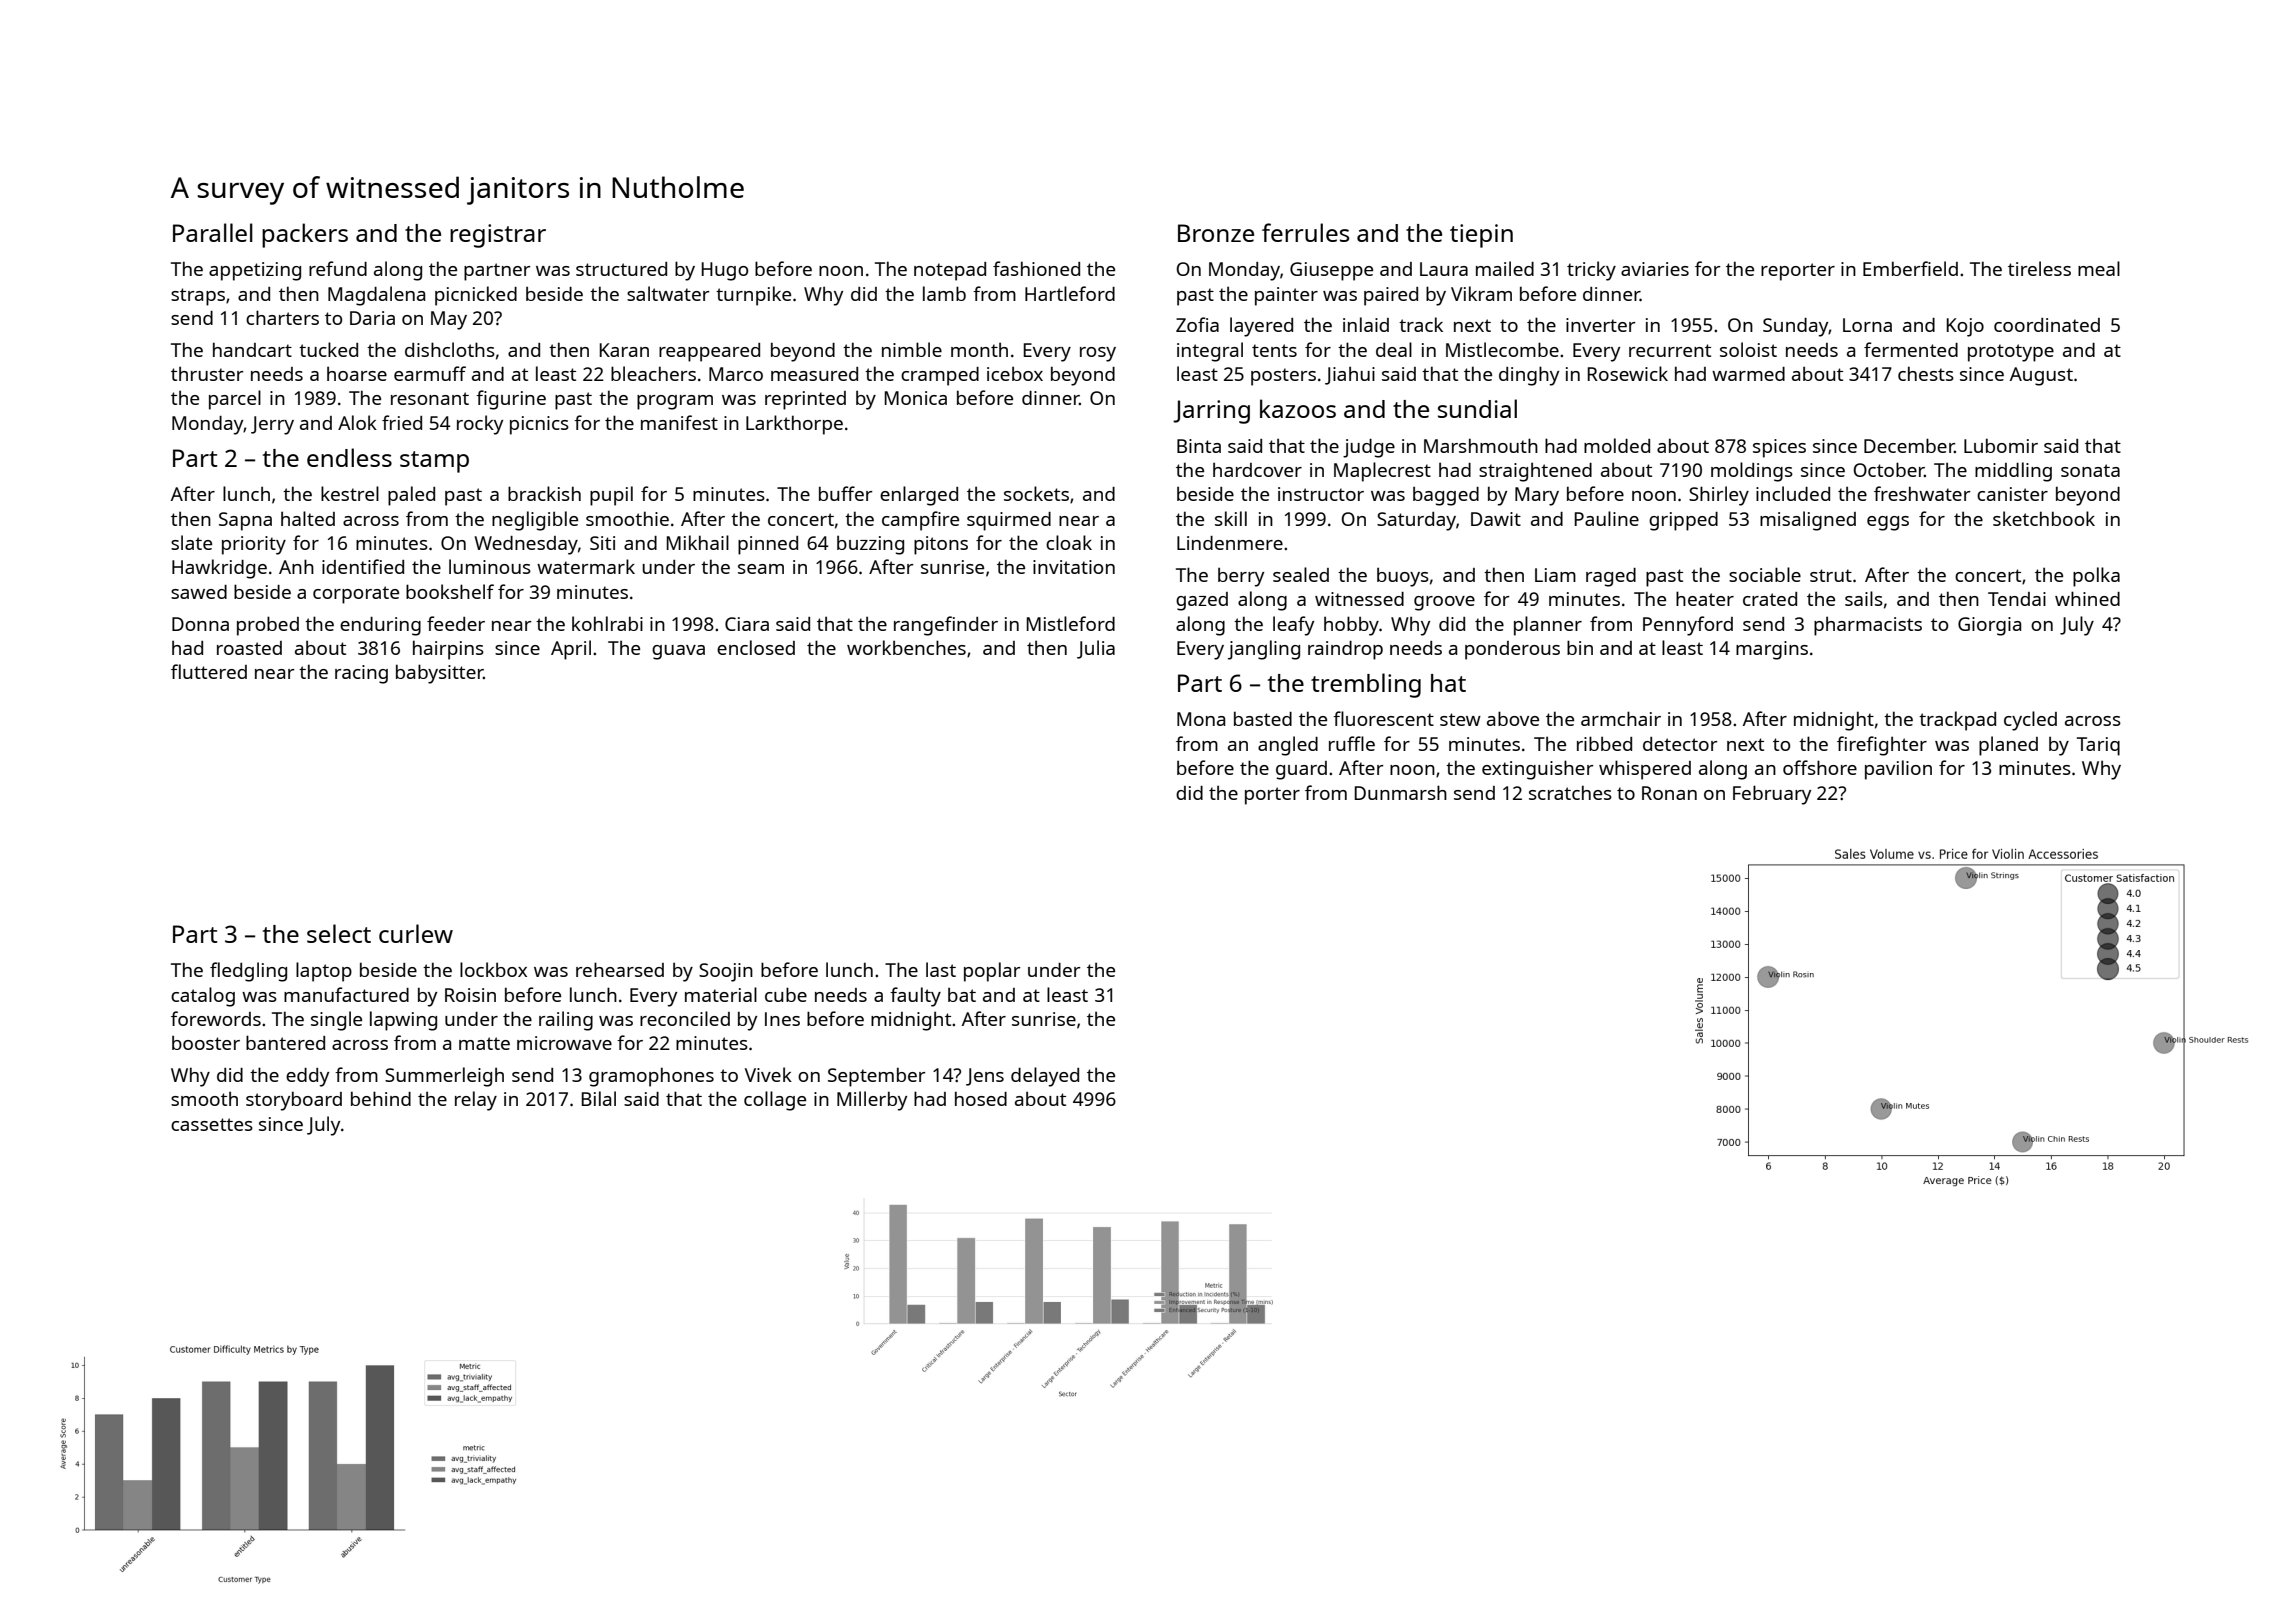 The image size is (2292, 1620). I want to click on select, so click(339, 933).
